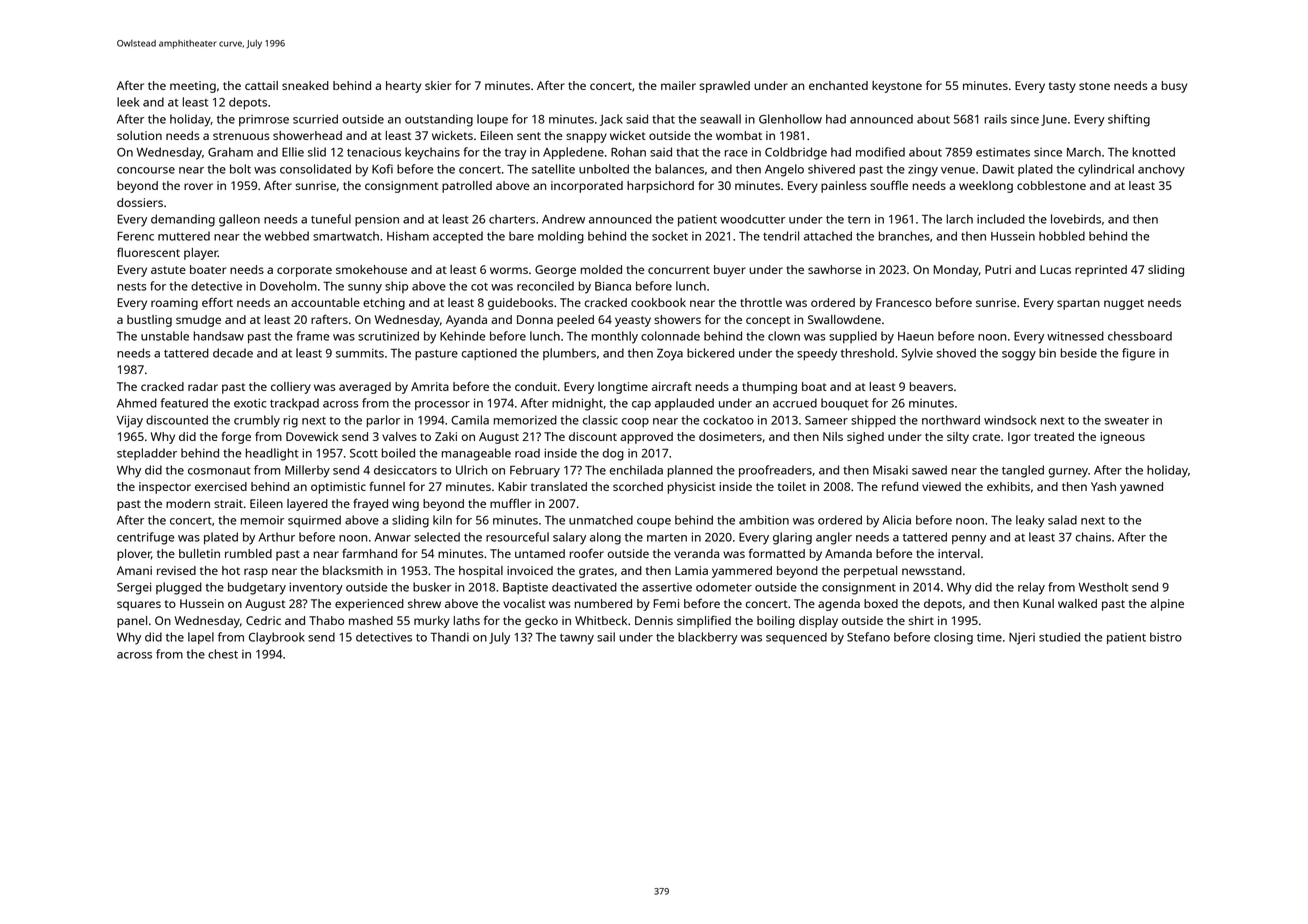 The image size is (1308, 924). What do you see at coordinates (931, 386) in the page?
I see `beavers` at bounding box center [931, 386].
